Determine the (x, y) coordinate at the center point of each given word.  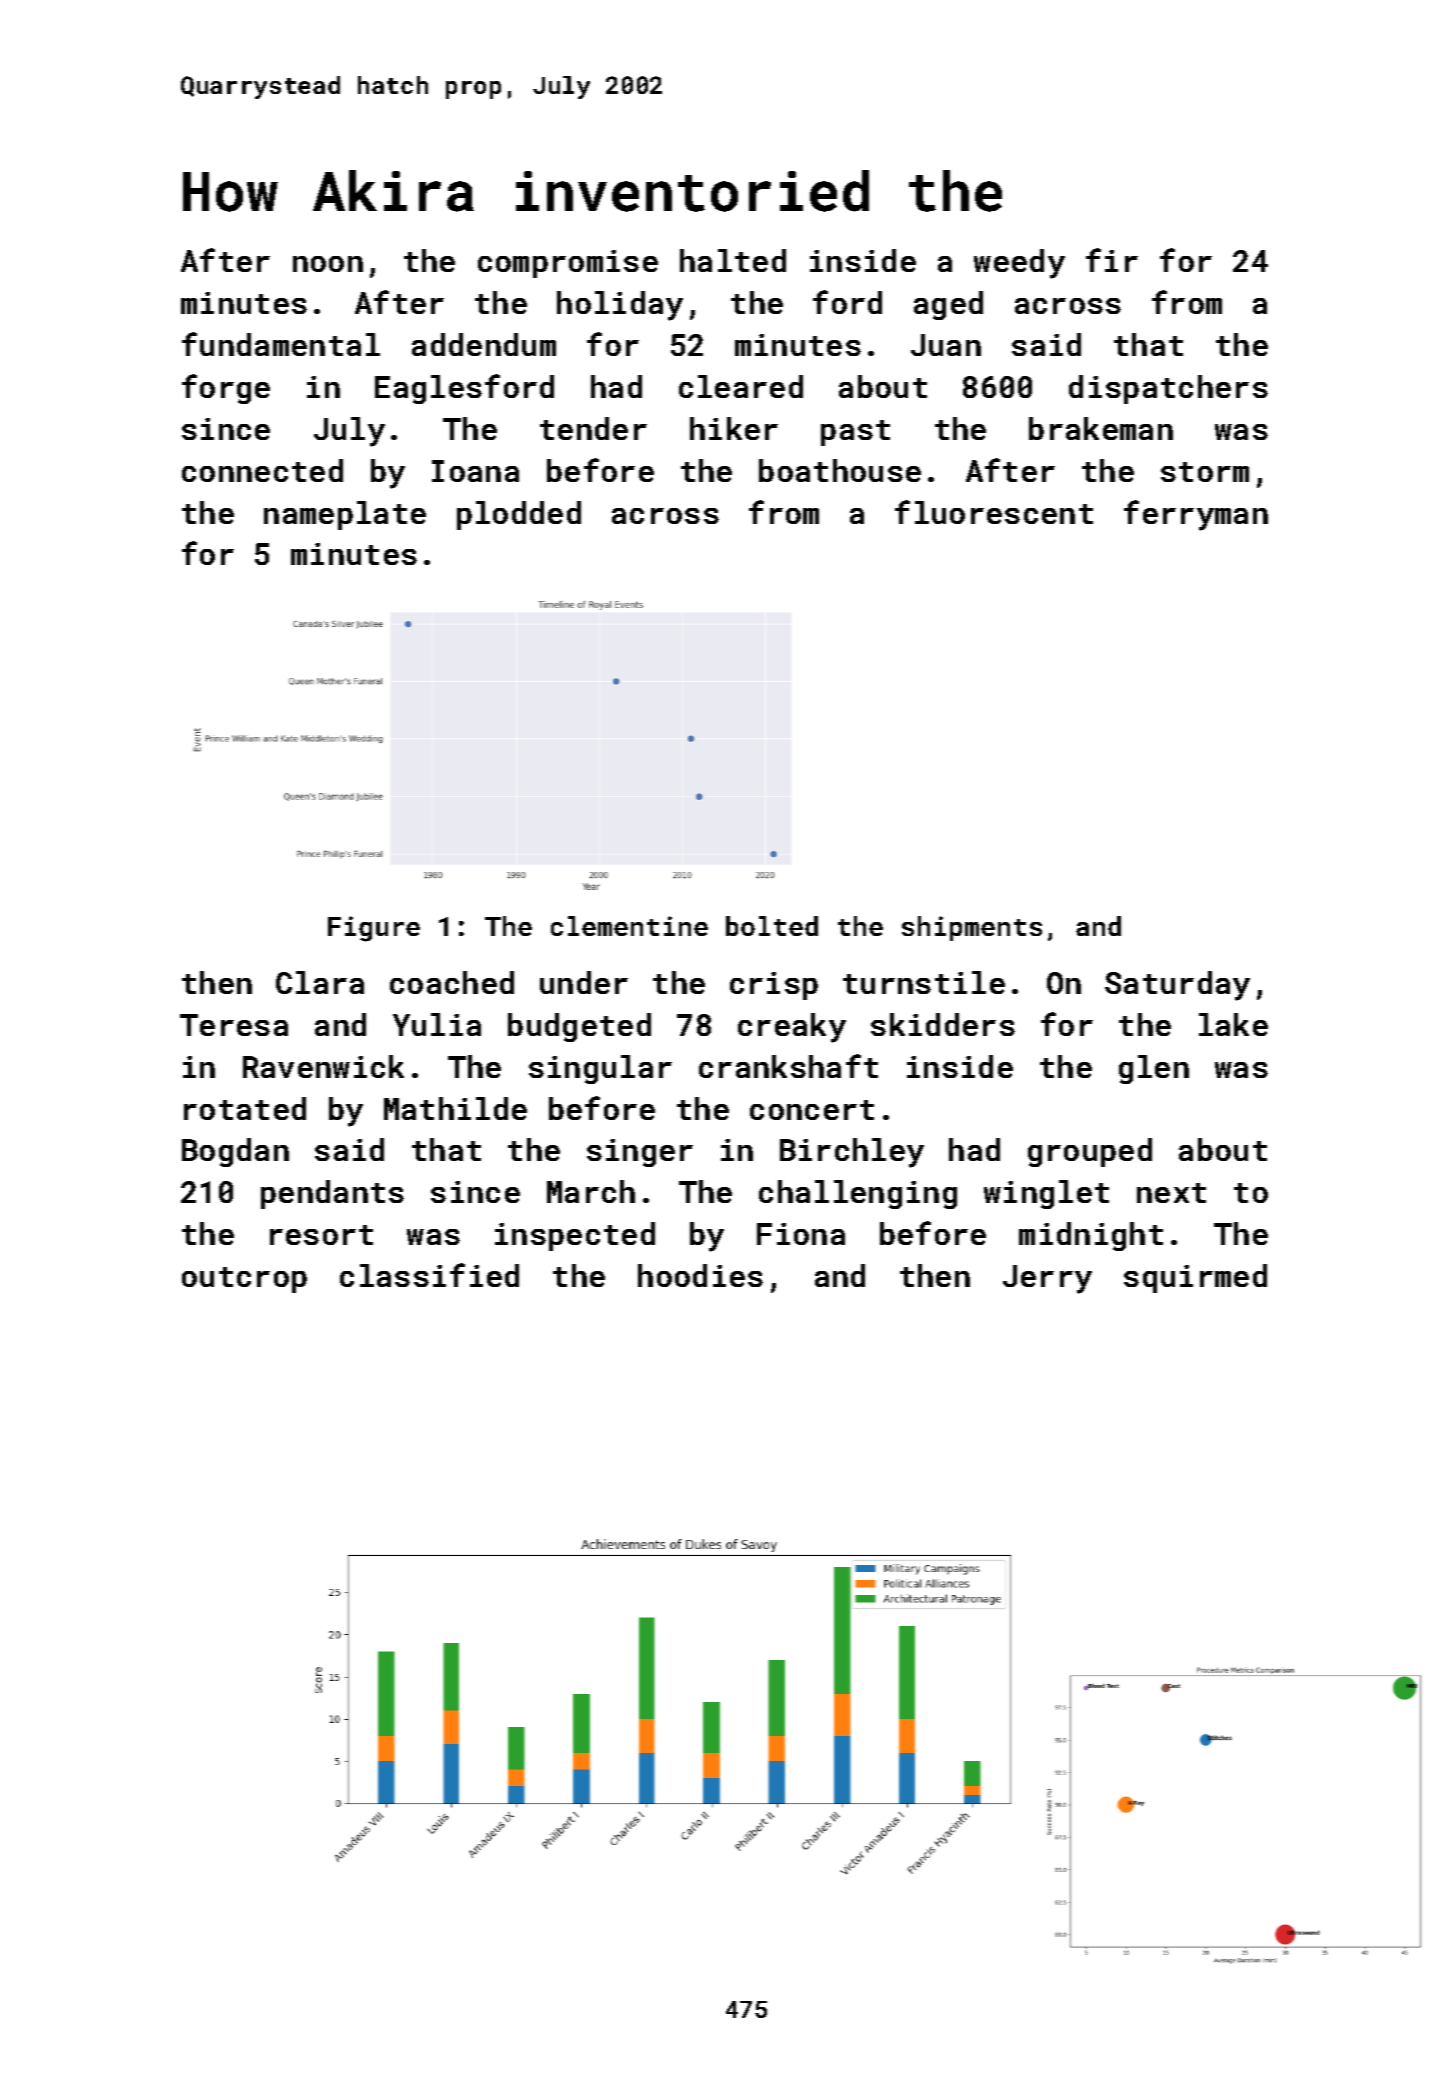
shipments (972, 928)
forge (226, 389)
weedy (1019, 264)
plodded (519, 515)
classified (429, 1275)
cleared (741, 386)
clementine (629, 926)
